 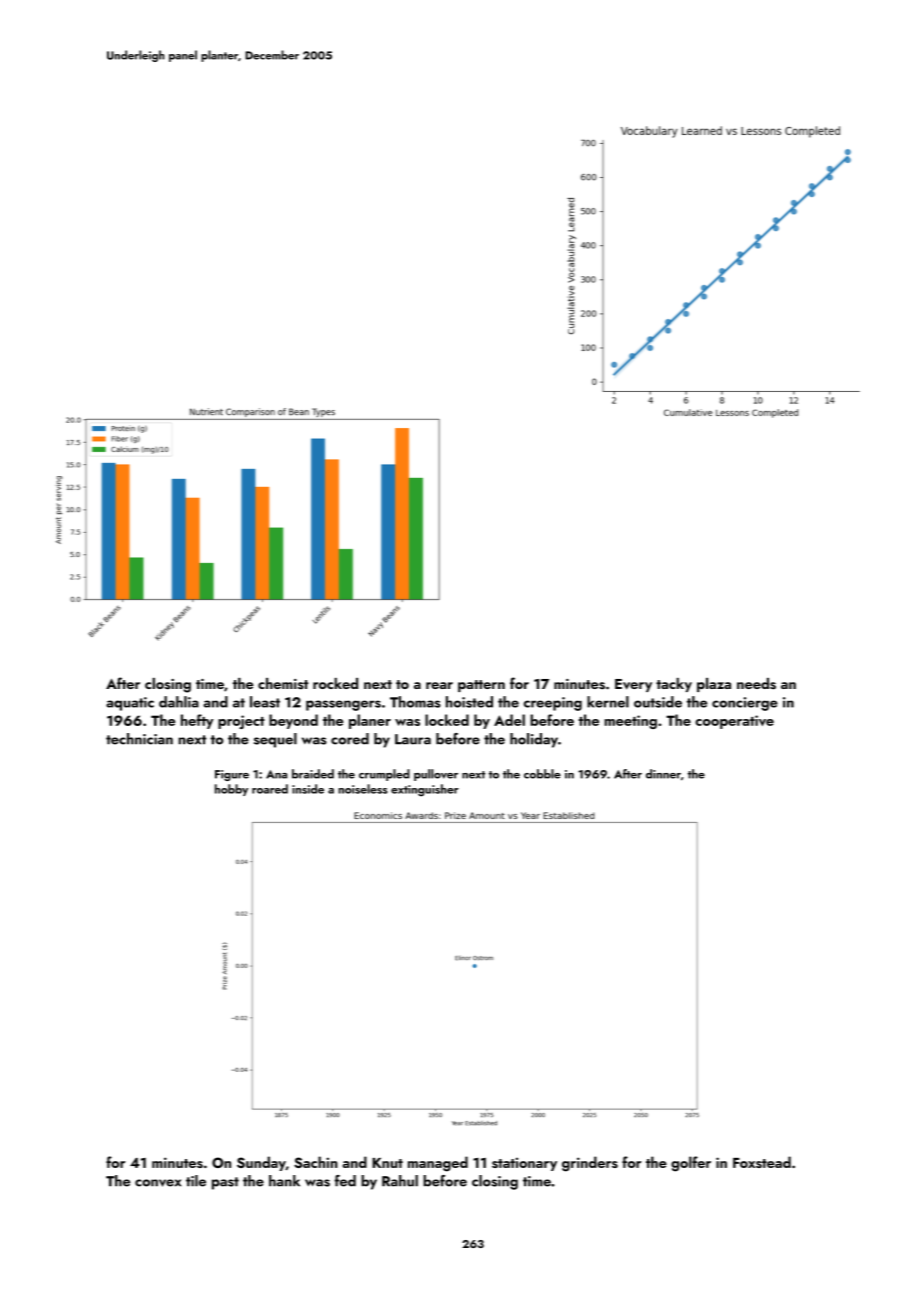 I want to click on roared, so click(x=270, y=789).
